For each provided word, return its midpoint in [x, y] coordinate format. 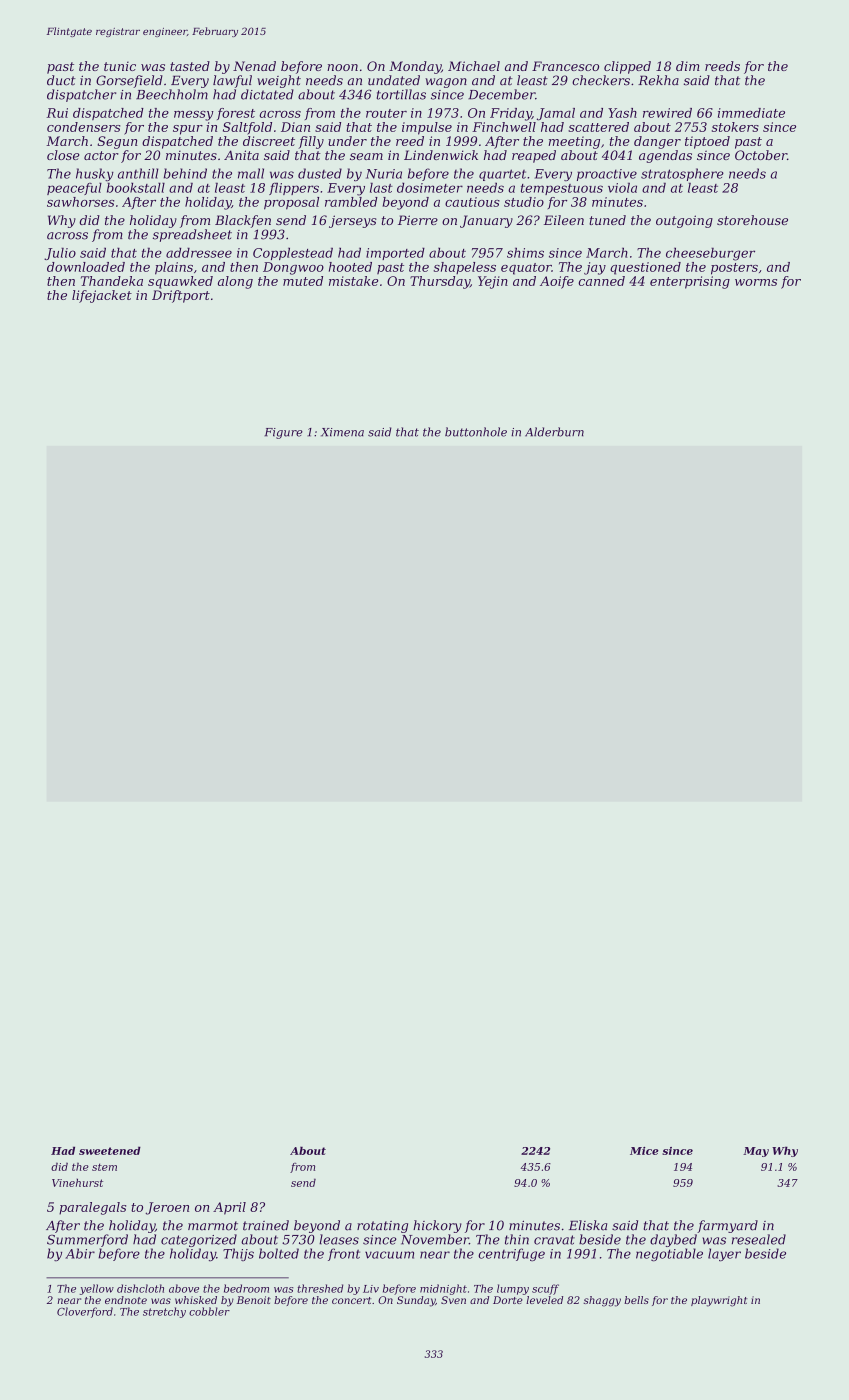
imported [395, 254]
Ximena [342, 432]
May [756, 1152]
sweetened [110, 1150]
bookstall [136, 188]
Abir [80, 1253]
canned [601, 281]
